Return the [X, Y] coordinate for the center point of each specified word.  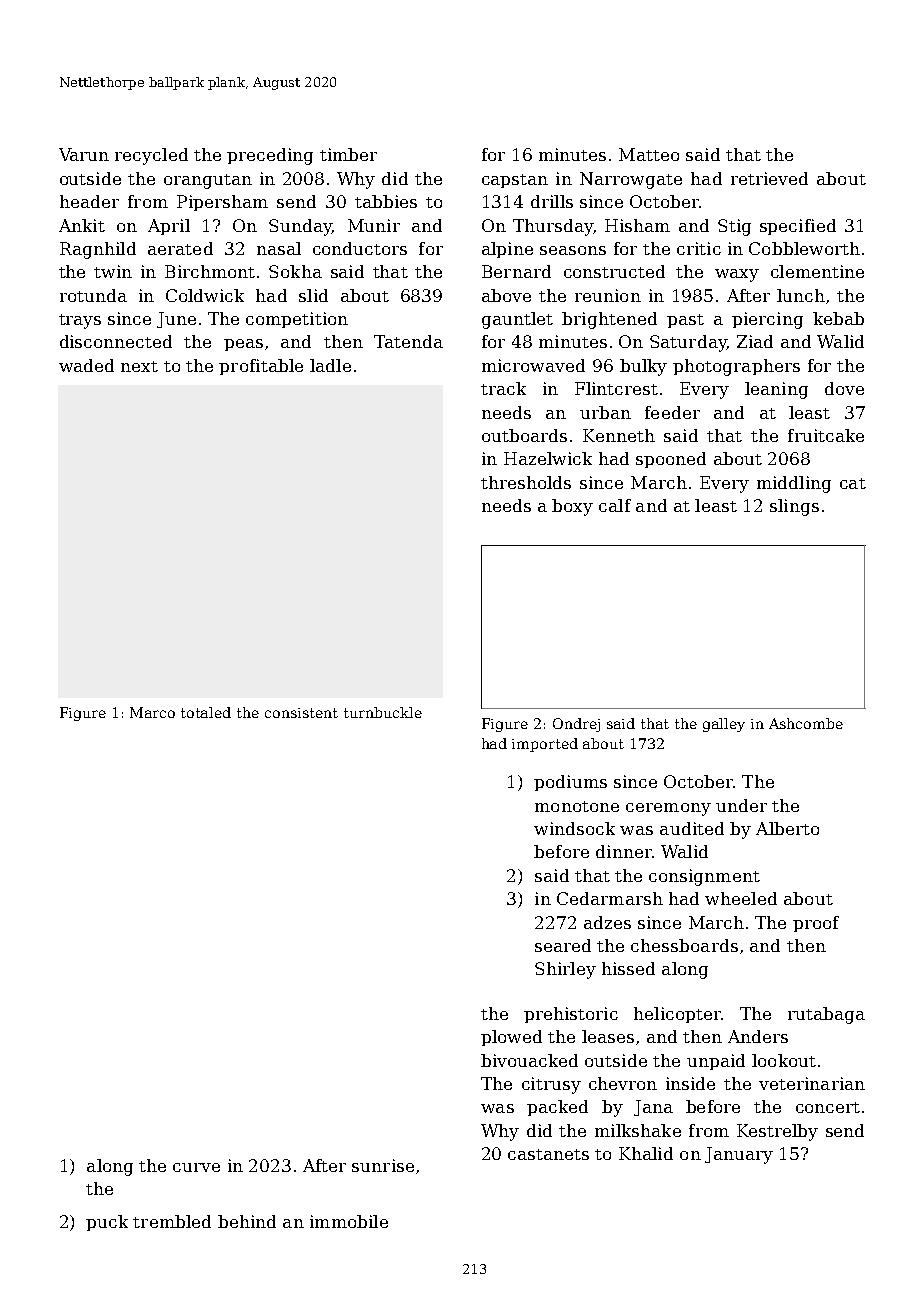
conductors [360, 248]
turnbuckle [383, 712]
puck [107, 1223]
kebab [838, 318]
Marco [152, 712]
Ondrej [576, 725]
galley [724, 725]
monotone [577, 806]
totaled [206, 712]
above [506, 295]
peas [243, 345]
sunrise [383, 1165]
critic [699, 248]
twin [113, 271]
